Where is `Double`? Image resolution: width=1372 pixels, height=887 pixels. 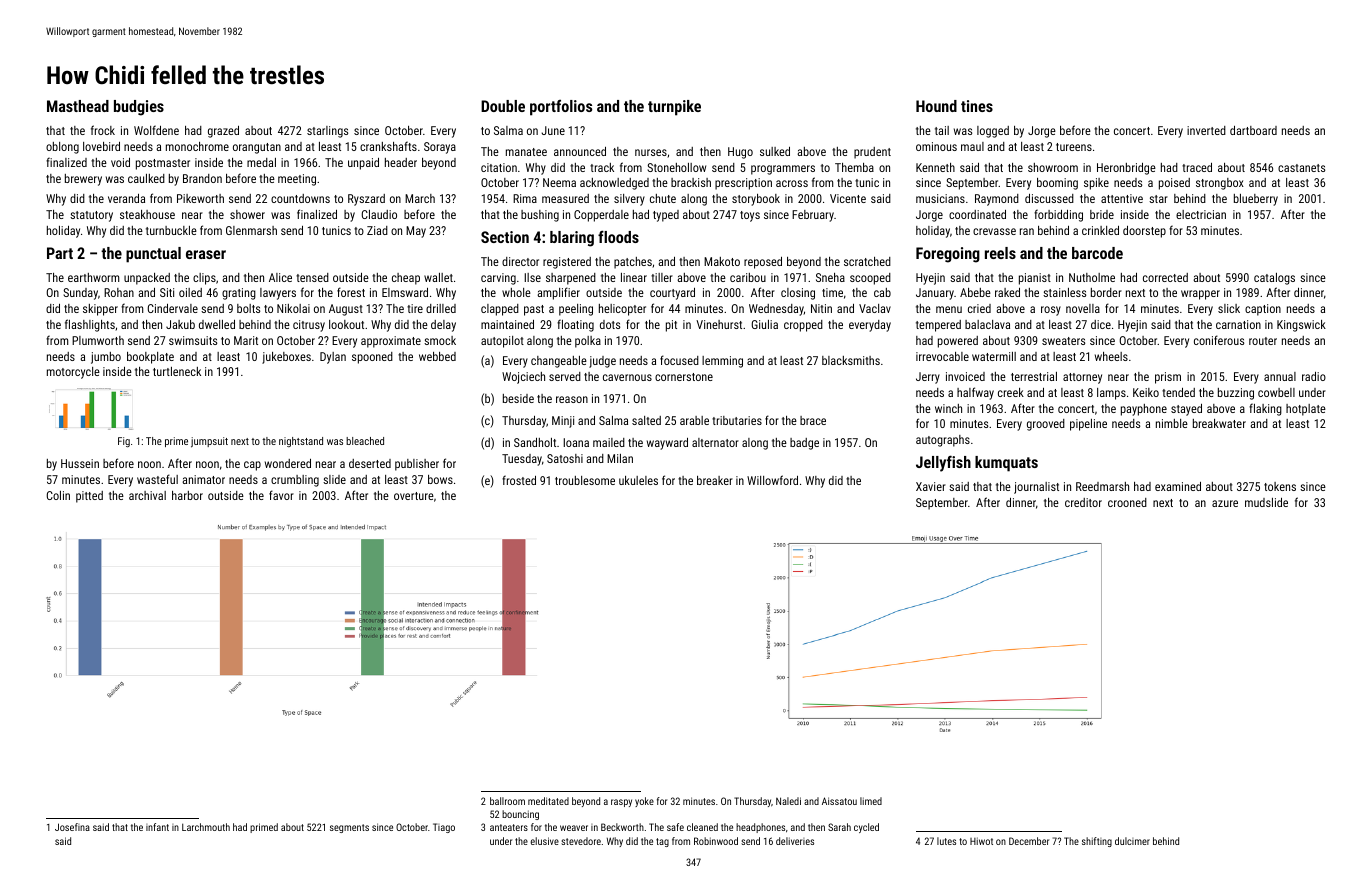 Double is located at coordinates (503, 106).
